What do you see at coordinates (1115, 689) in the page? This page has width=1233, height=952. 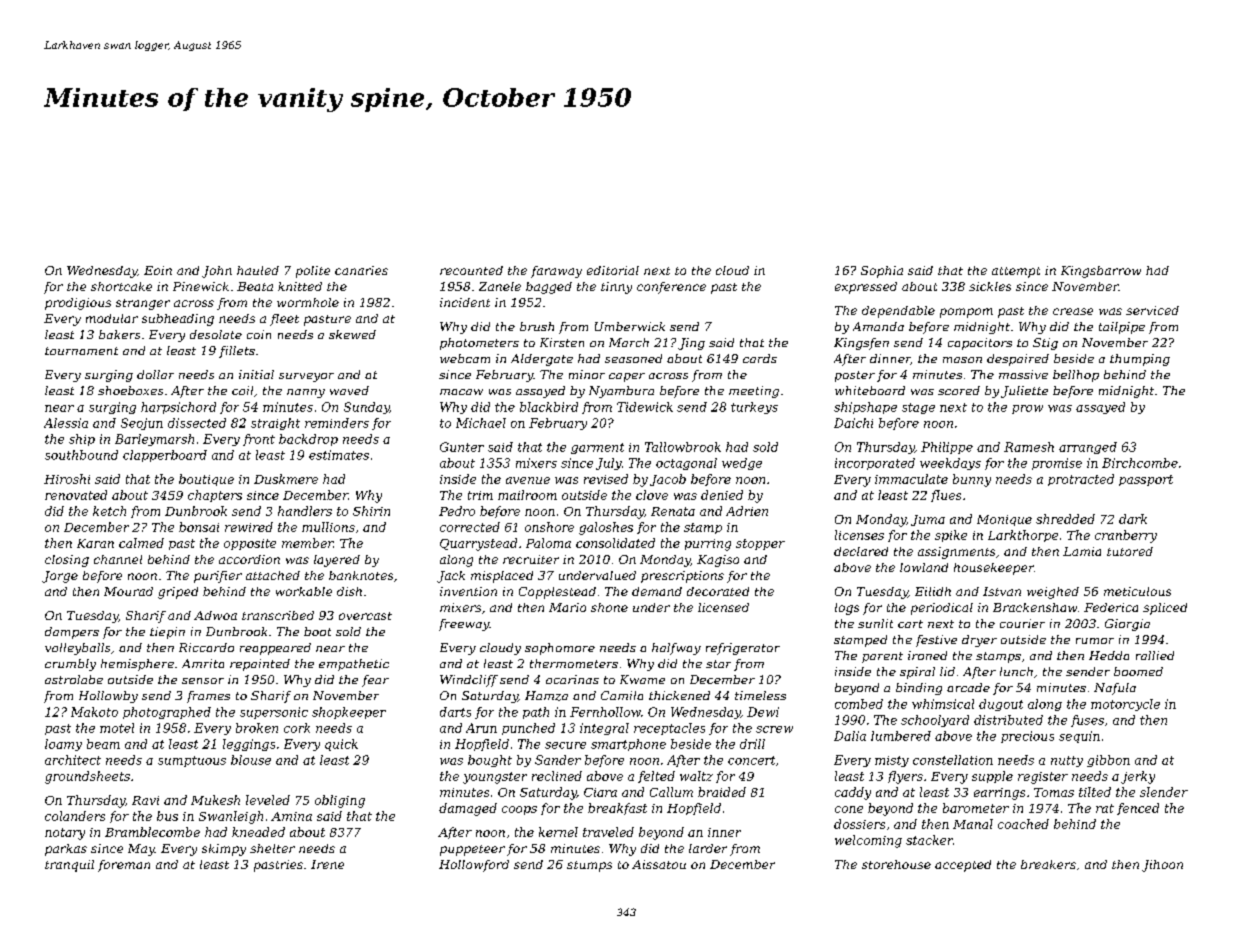 I see `Nafula` at bounding box center [1115, 689].
